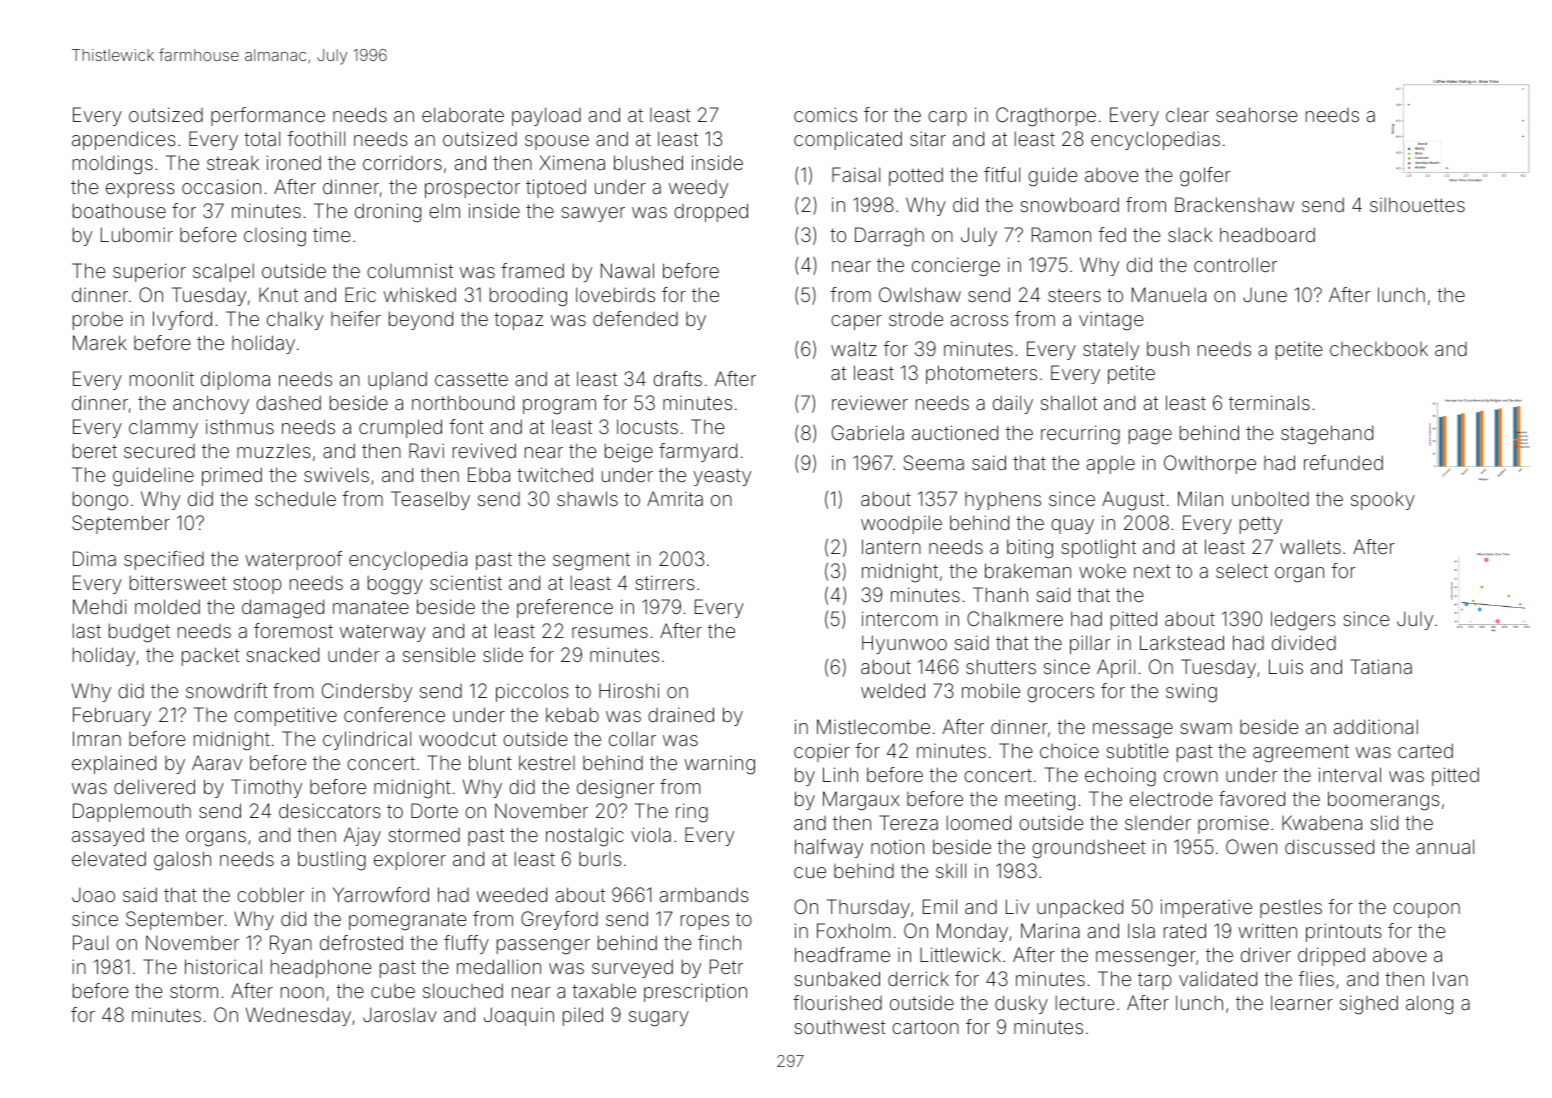  What do you see at coordinates (675, 498) in the screenshot?
I see `Amrita` at bounding box center [675, 498].
